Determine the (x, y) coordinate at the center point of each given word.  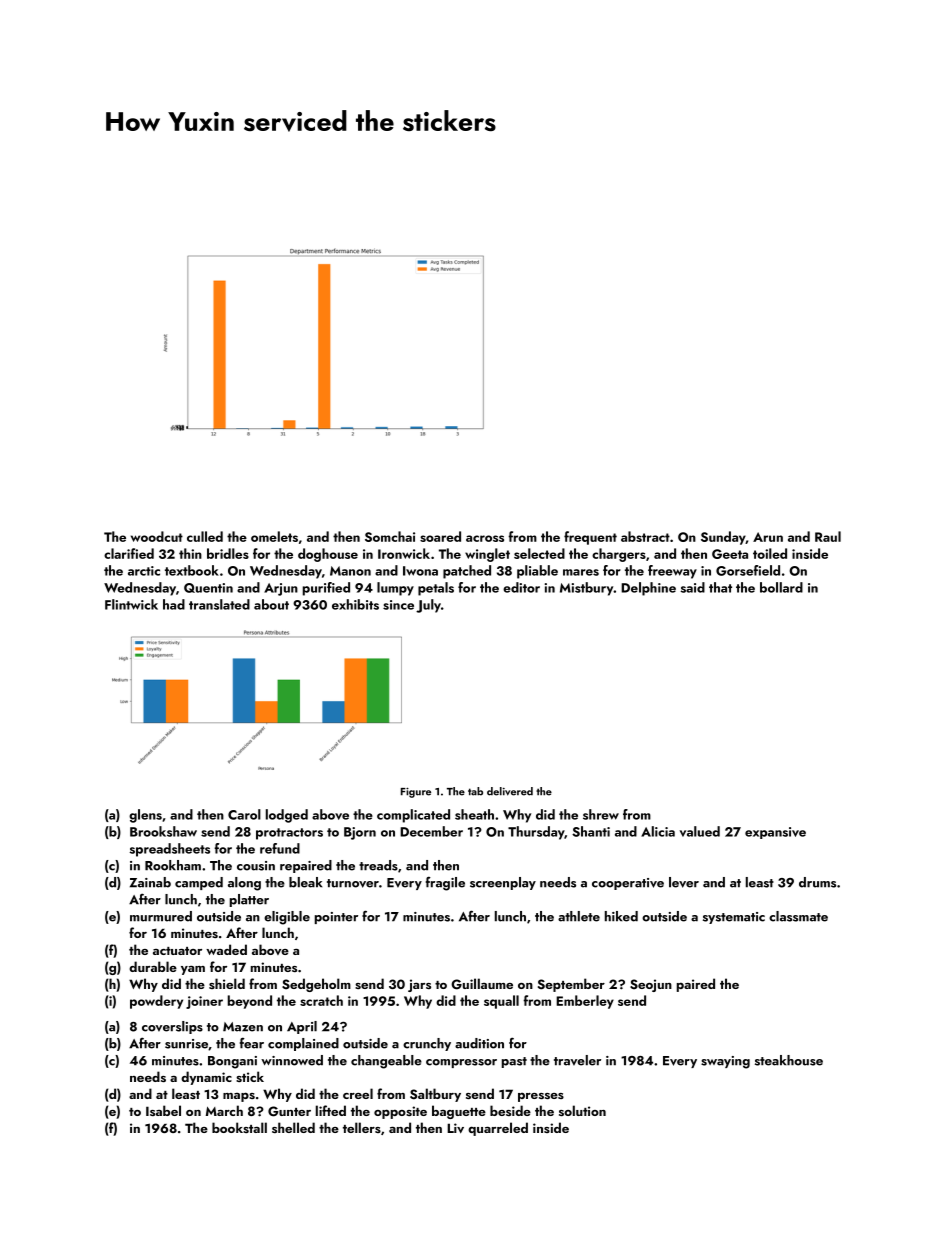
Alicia (658, 831)
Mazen (243, 1027)
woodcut (157, 536)
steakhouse (789, 1060)
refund (280, 848)
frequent (590, 538)
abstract (645, 536)
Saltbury (435, 1095)
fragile (445, 883)
